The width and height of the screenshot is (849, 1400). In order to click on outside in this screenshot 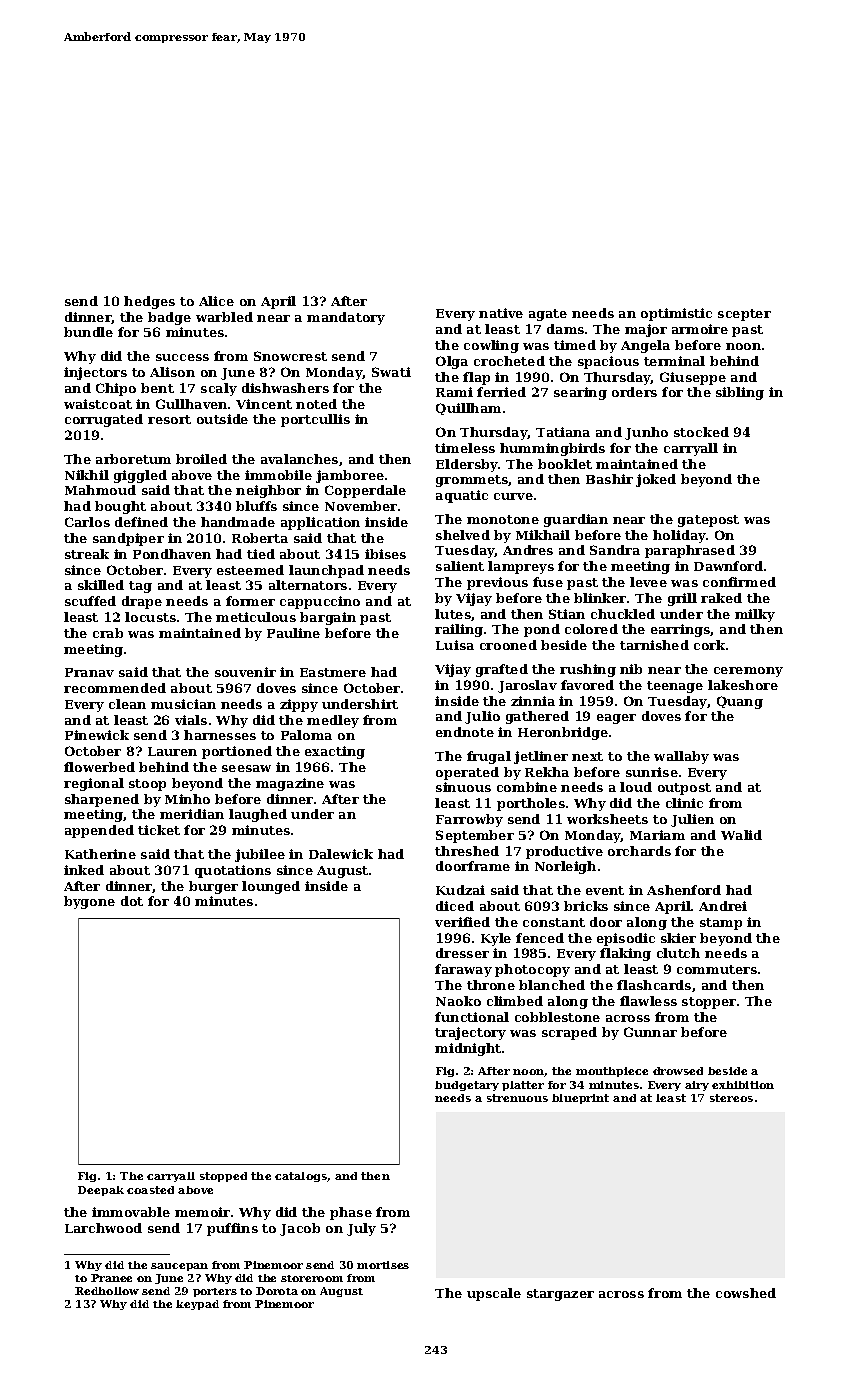, I will do `click(222, 419)`.
